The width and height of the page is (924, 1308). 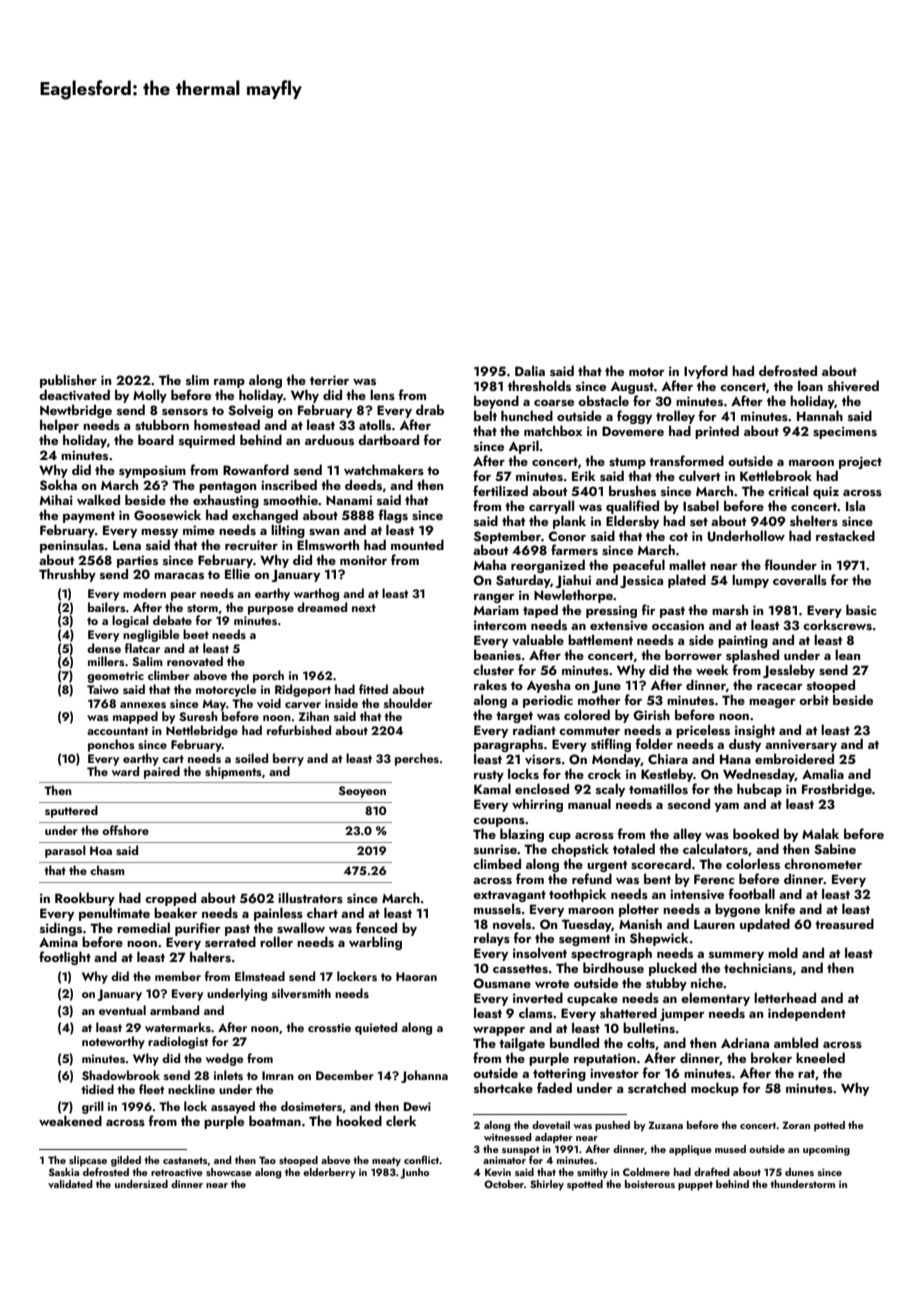 What do you see at coordinates (687, 581) in the page?
I see `plated` at bounding box center [687, 581].
